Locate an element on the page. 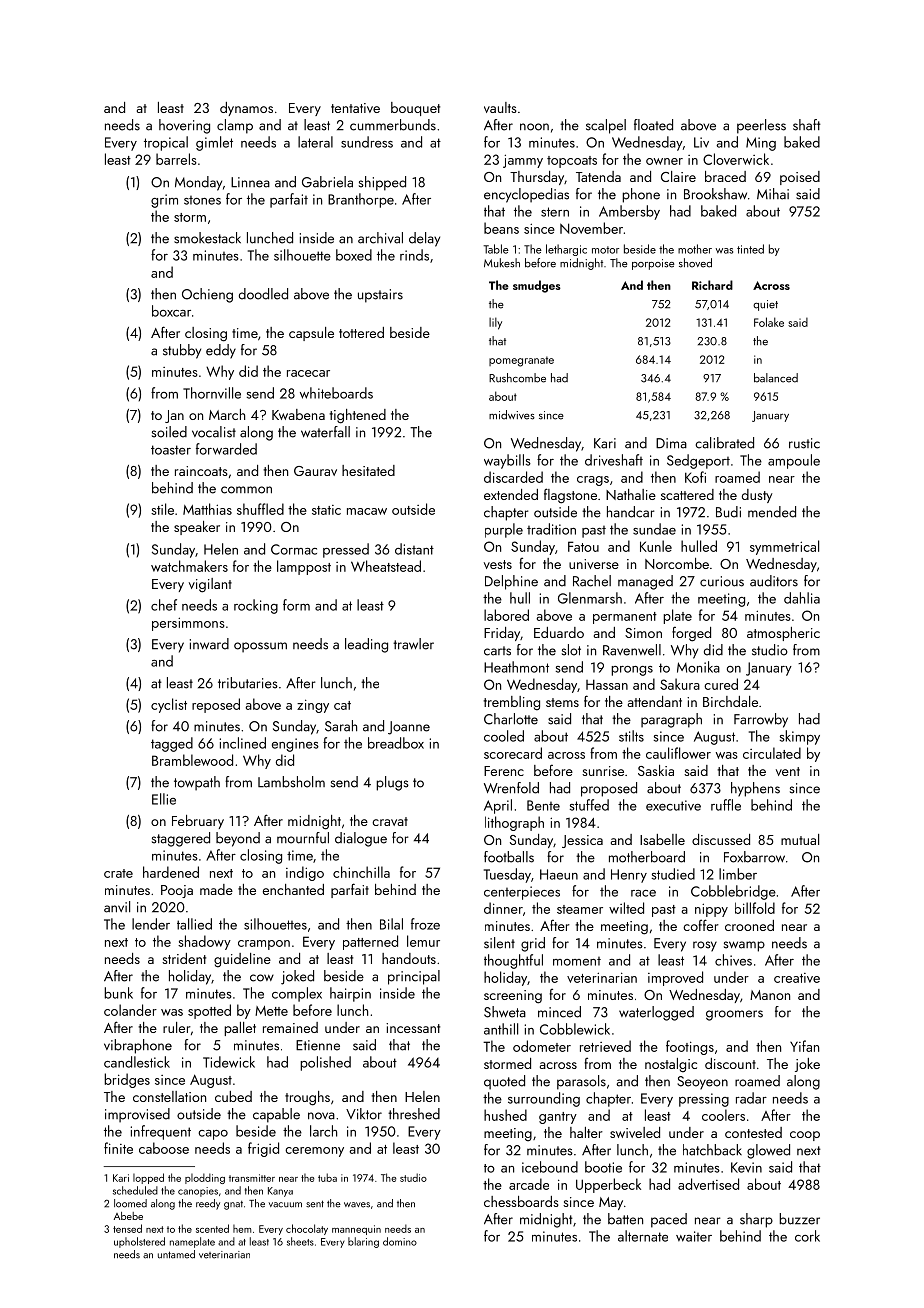 The width and height of the image is (924, 1308). limber is located at coordinates (738, 874).
